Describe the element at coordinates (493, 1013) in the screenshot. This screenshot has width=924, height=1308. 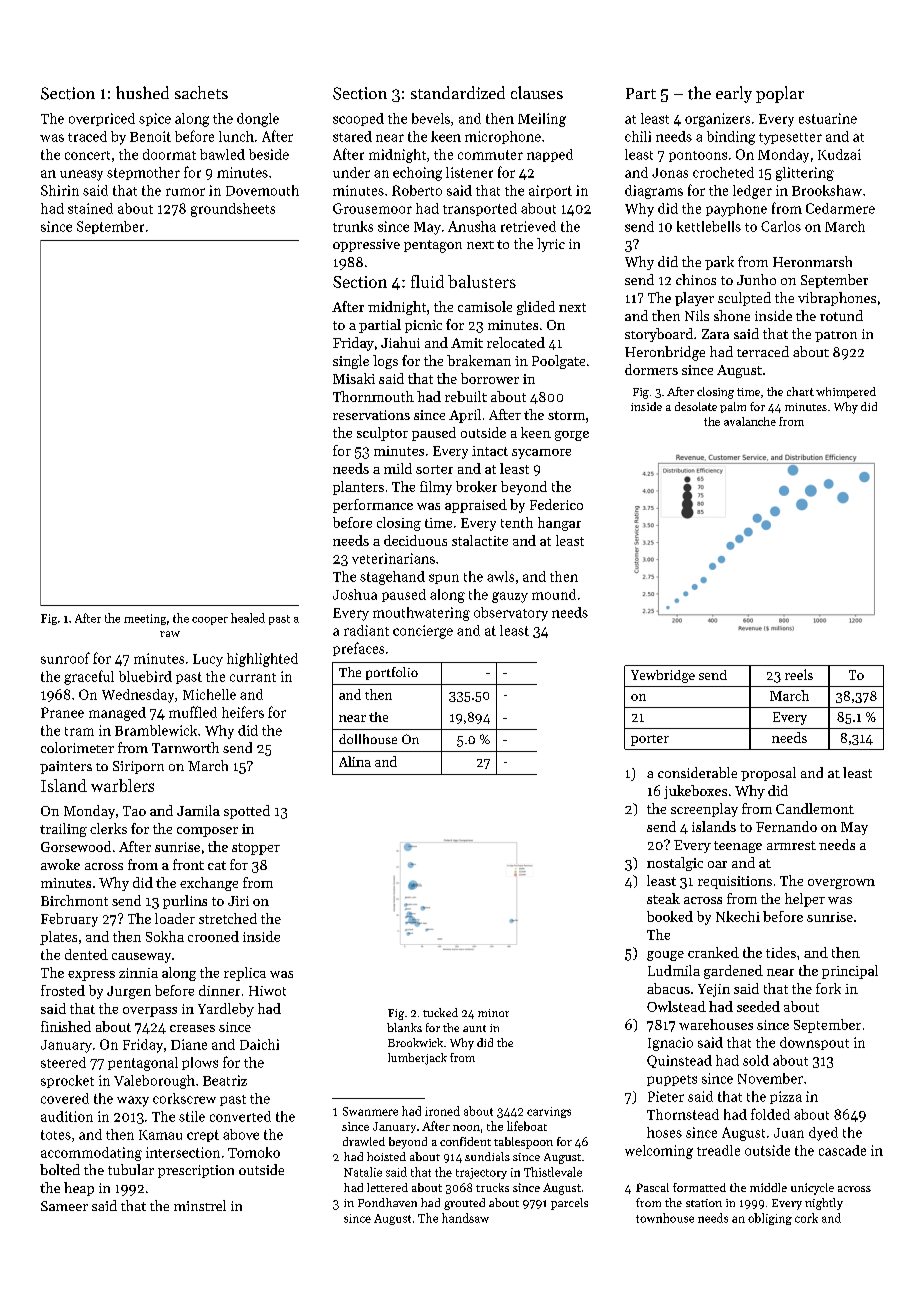
I see `minor` at that location.
